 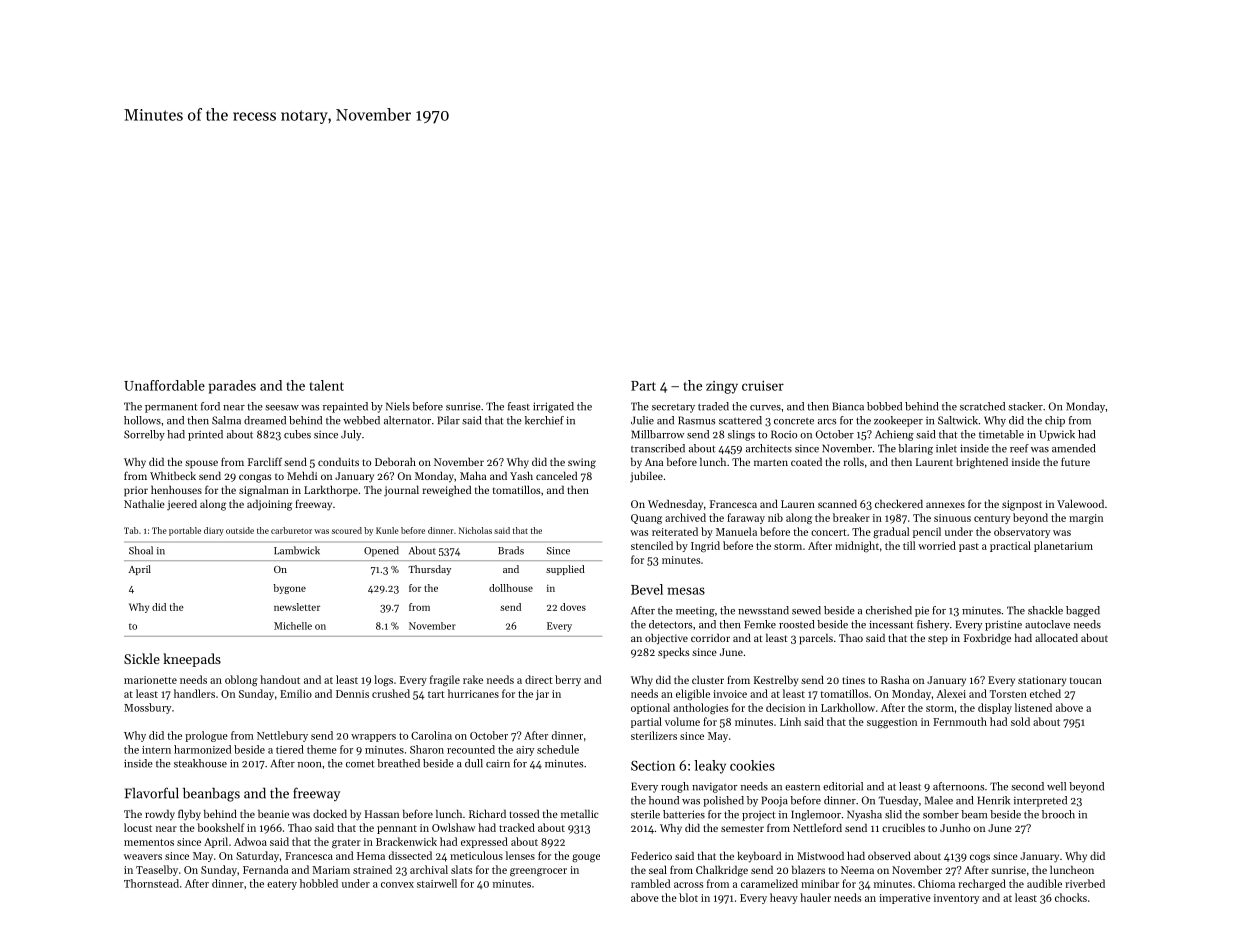 I want to click on slings, so click(x=741, y=435).
